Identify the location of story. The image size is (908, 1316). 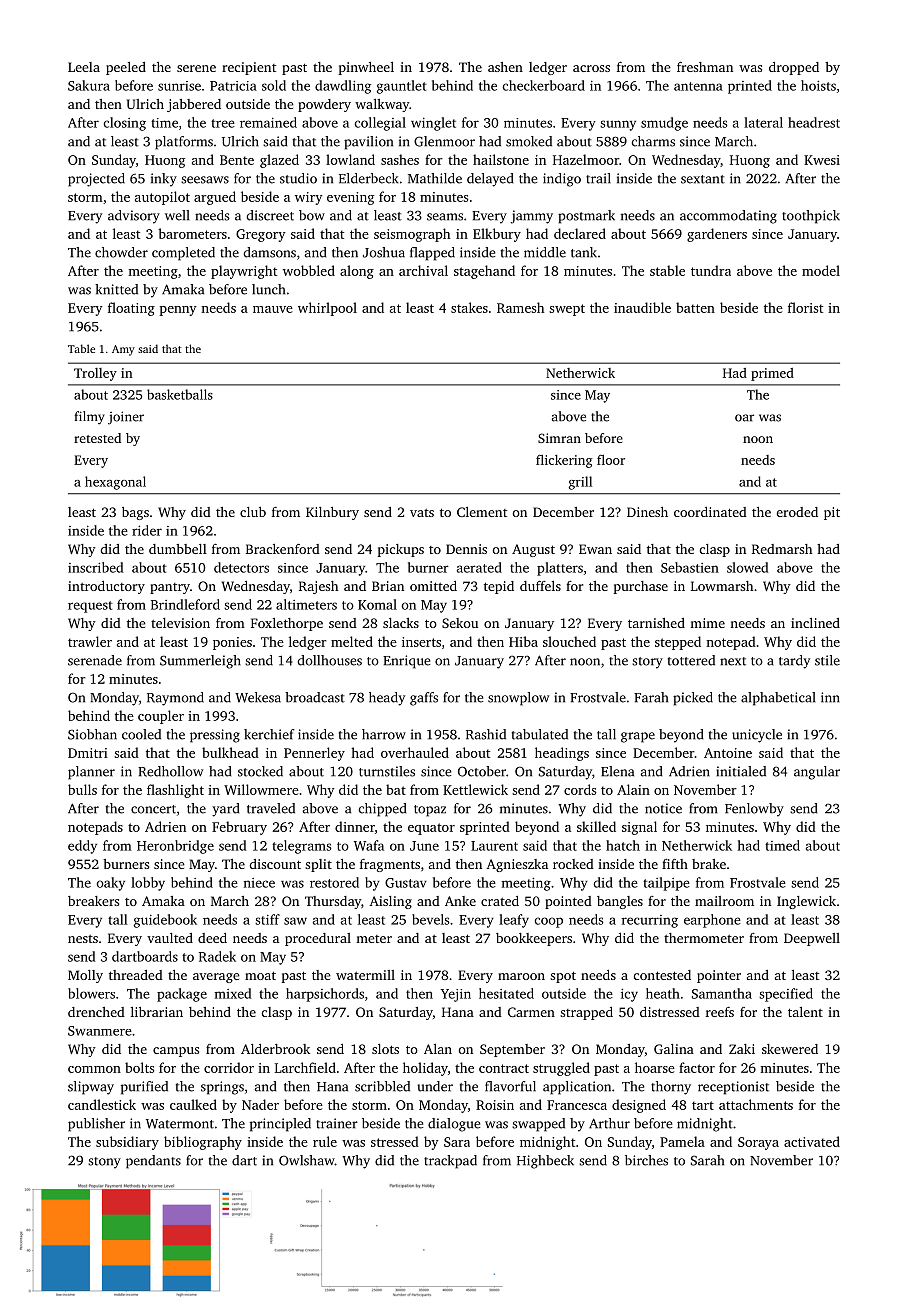
(647, 663).
